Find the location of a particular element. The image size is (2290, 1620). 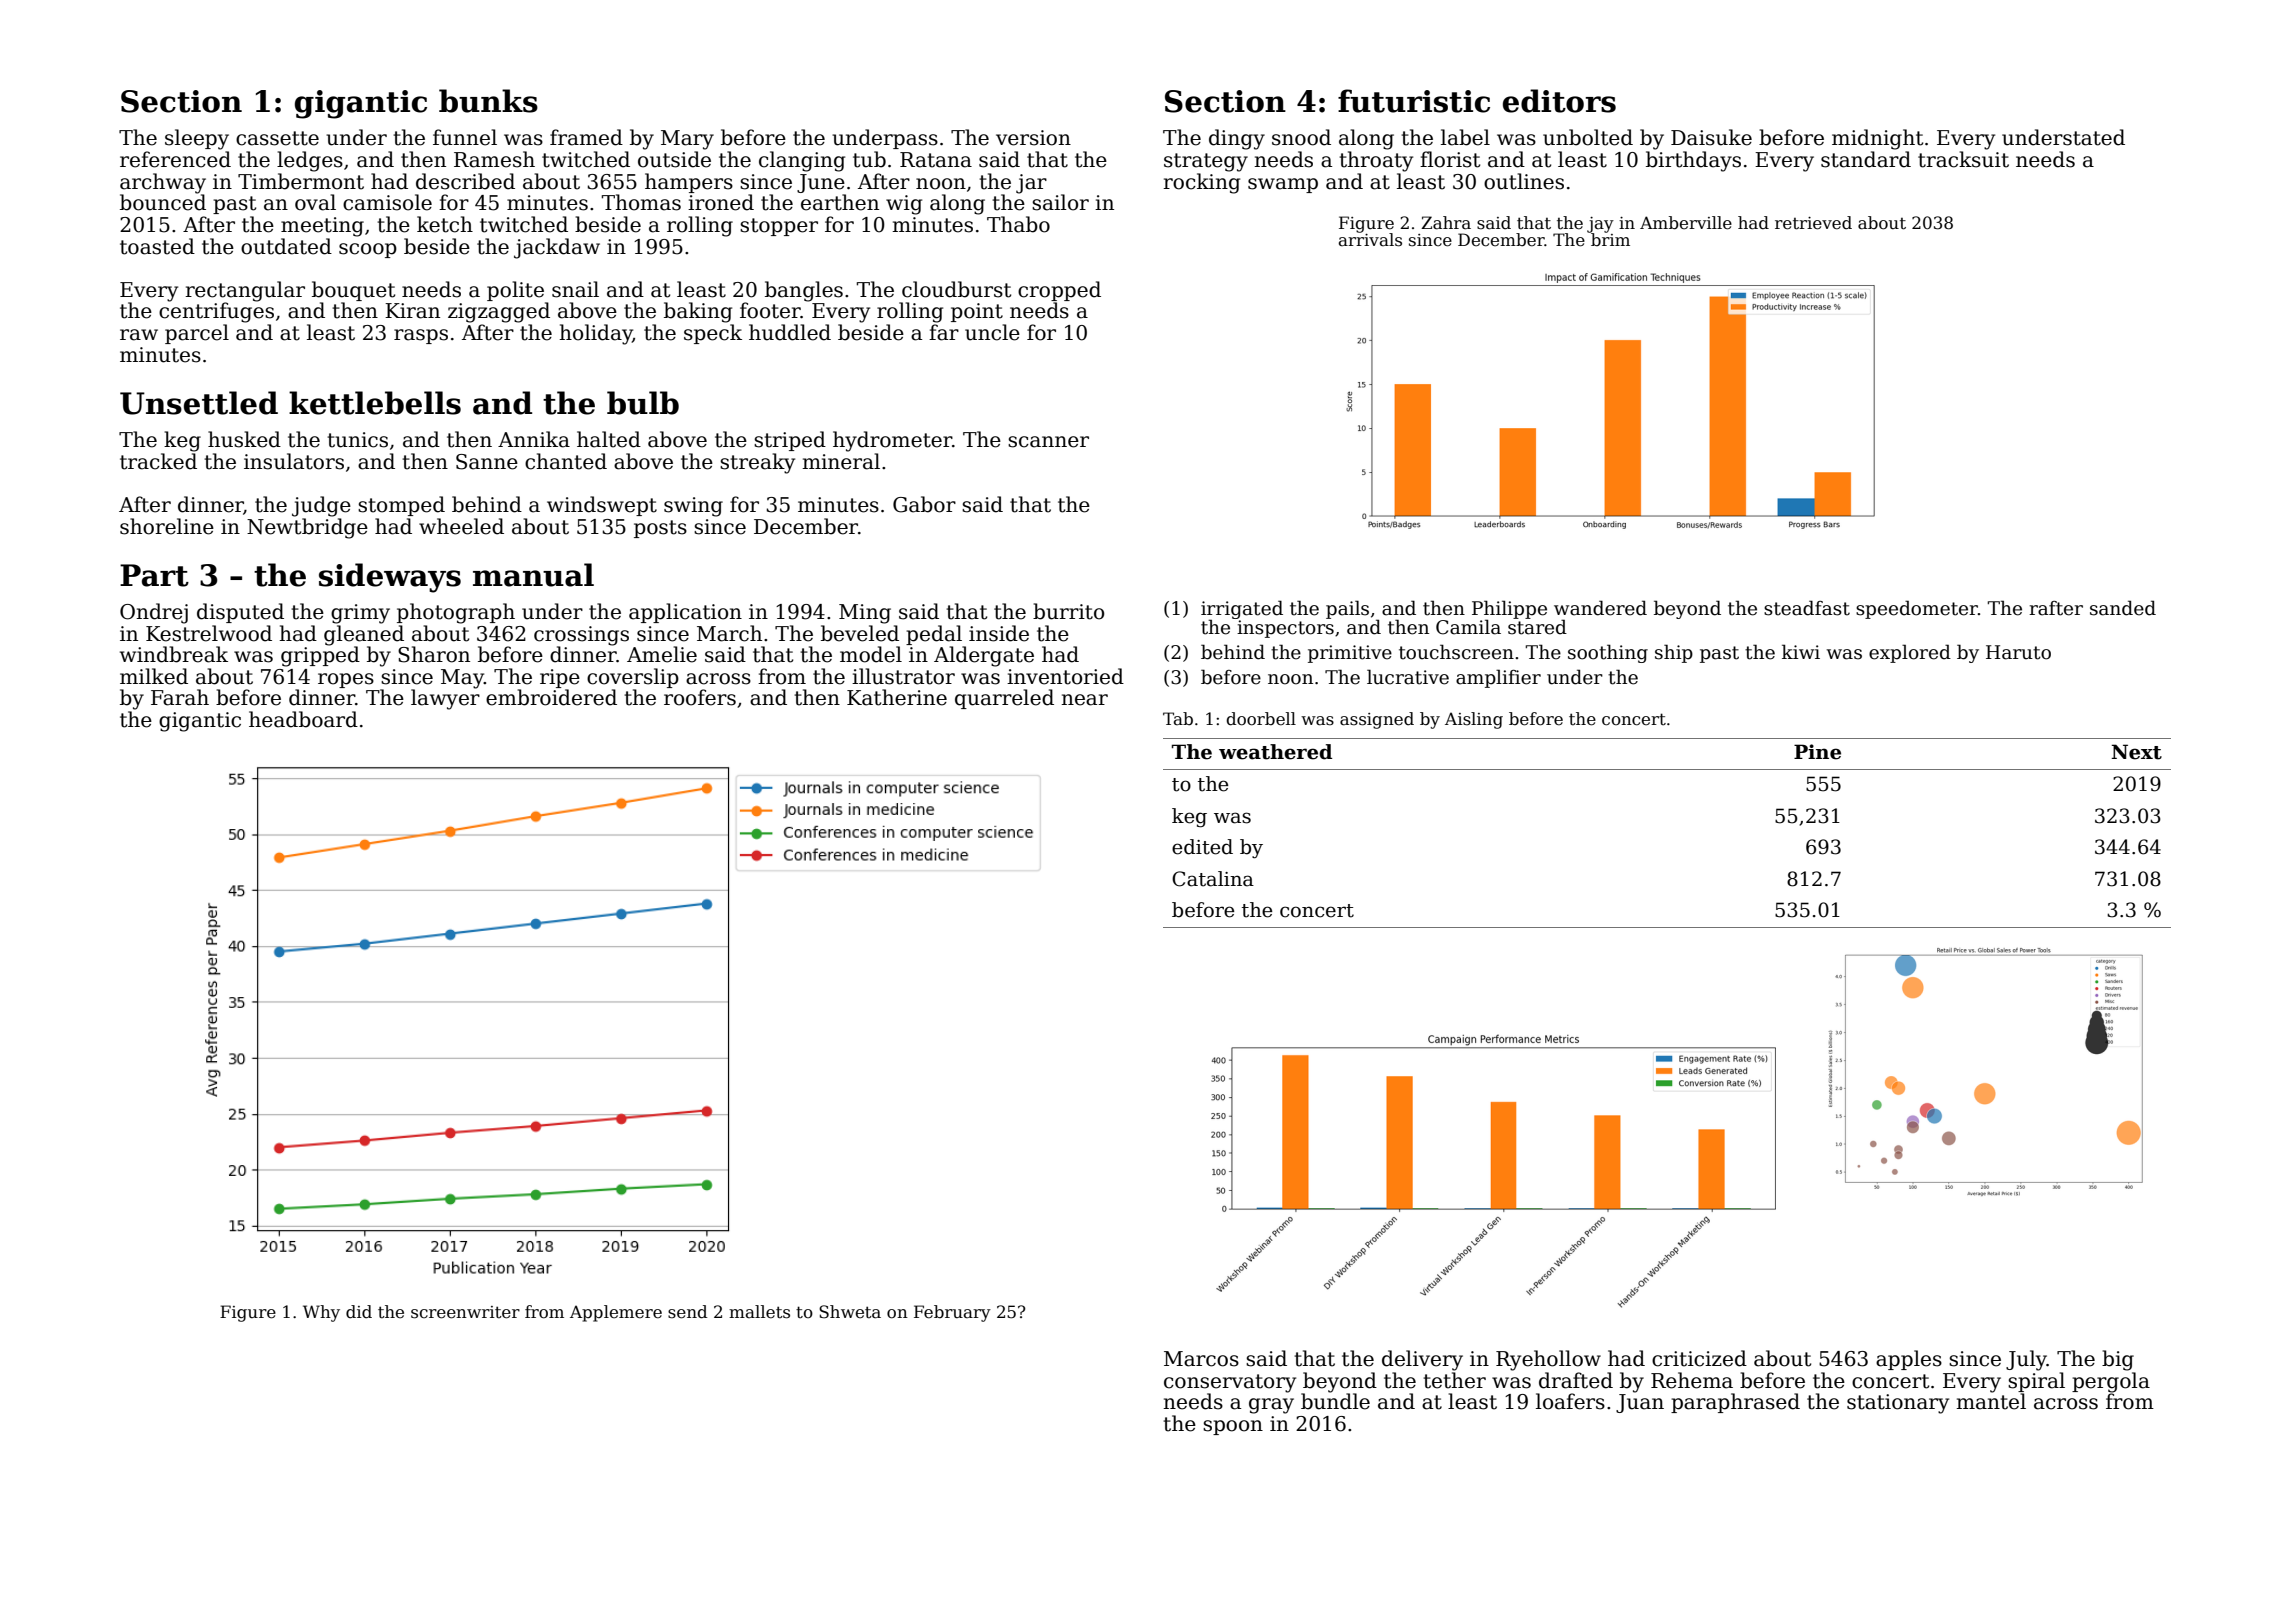

gleaned is located at coordinates (364, 635).
